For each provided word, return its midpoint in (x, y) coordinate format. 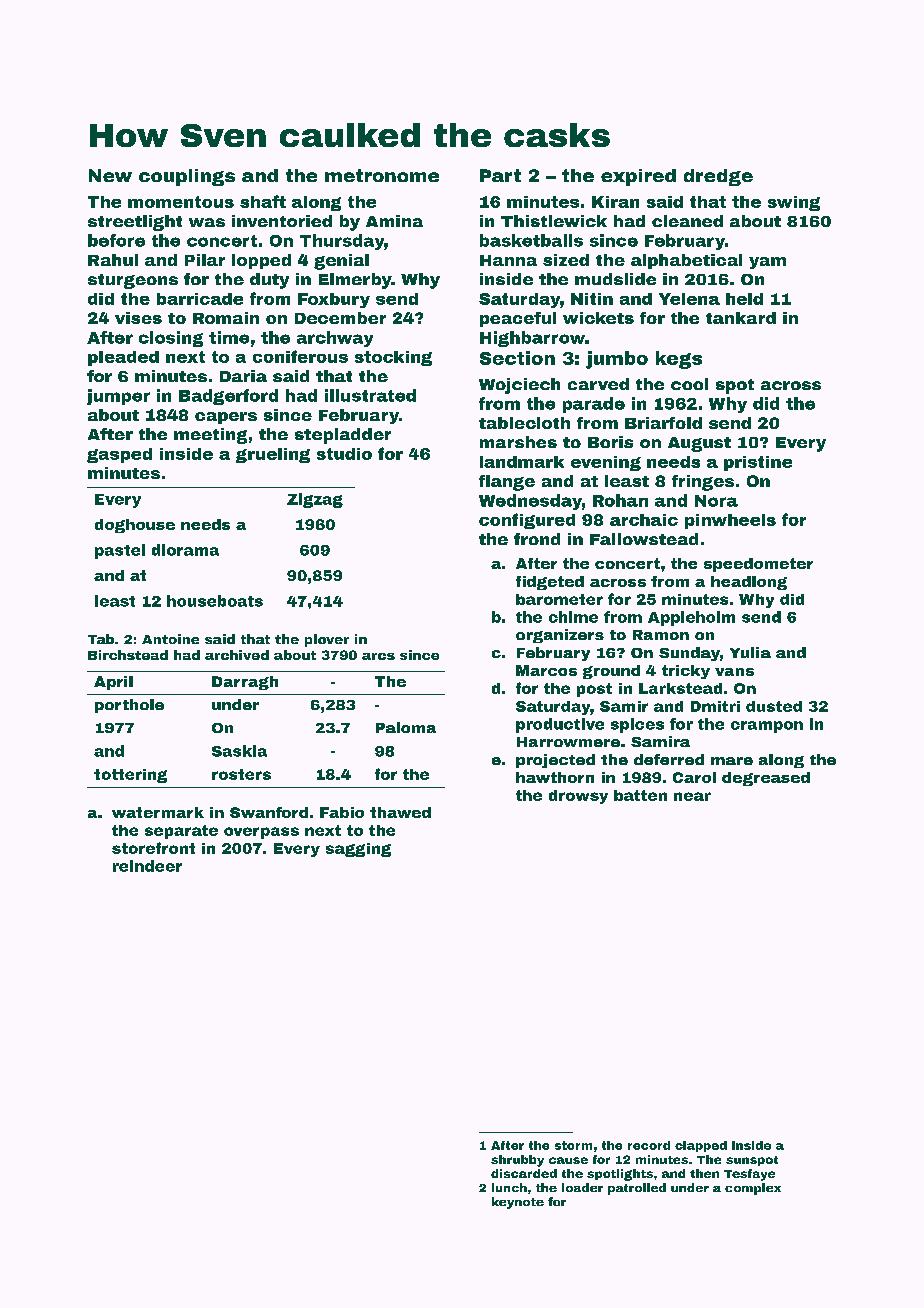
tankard (741, 318)
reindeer (147, 866)
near (692, 796)
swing (794, 203)
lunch (509, 1187)
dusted (774, 706)
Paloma (406, 727)
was (207, 222)
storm (573, 1145)
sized (566, 260)
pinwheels (730, 521)
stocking (393, 358)
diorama (185, 550)
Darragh (245, 683)
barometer (559, 599)
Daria (243, 376)
